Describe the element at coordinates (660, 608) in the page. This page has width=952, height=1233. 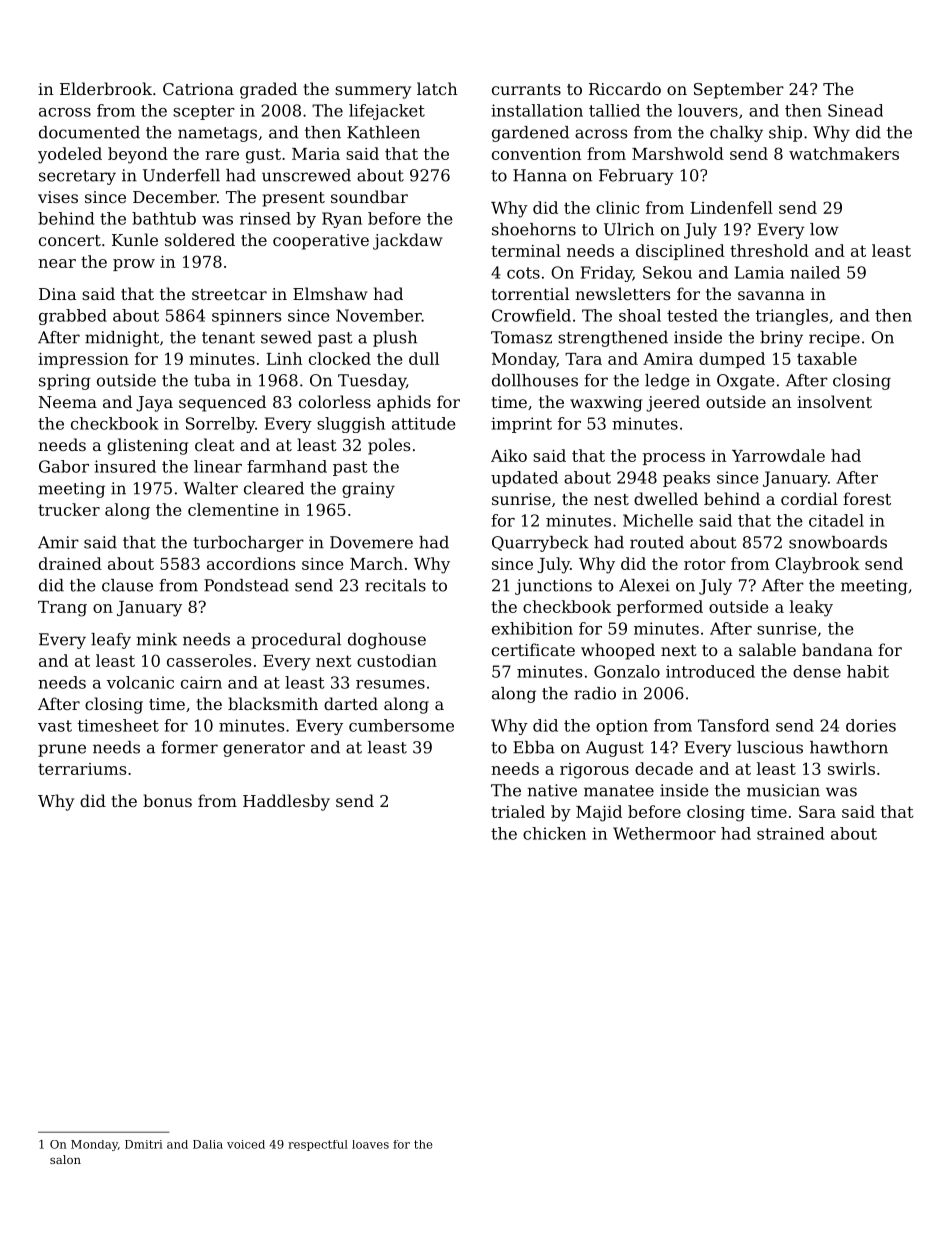
I see `performed` at that location.
